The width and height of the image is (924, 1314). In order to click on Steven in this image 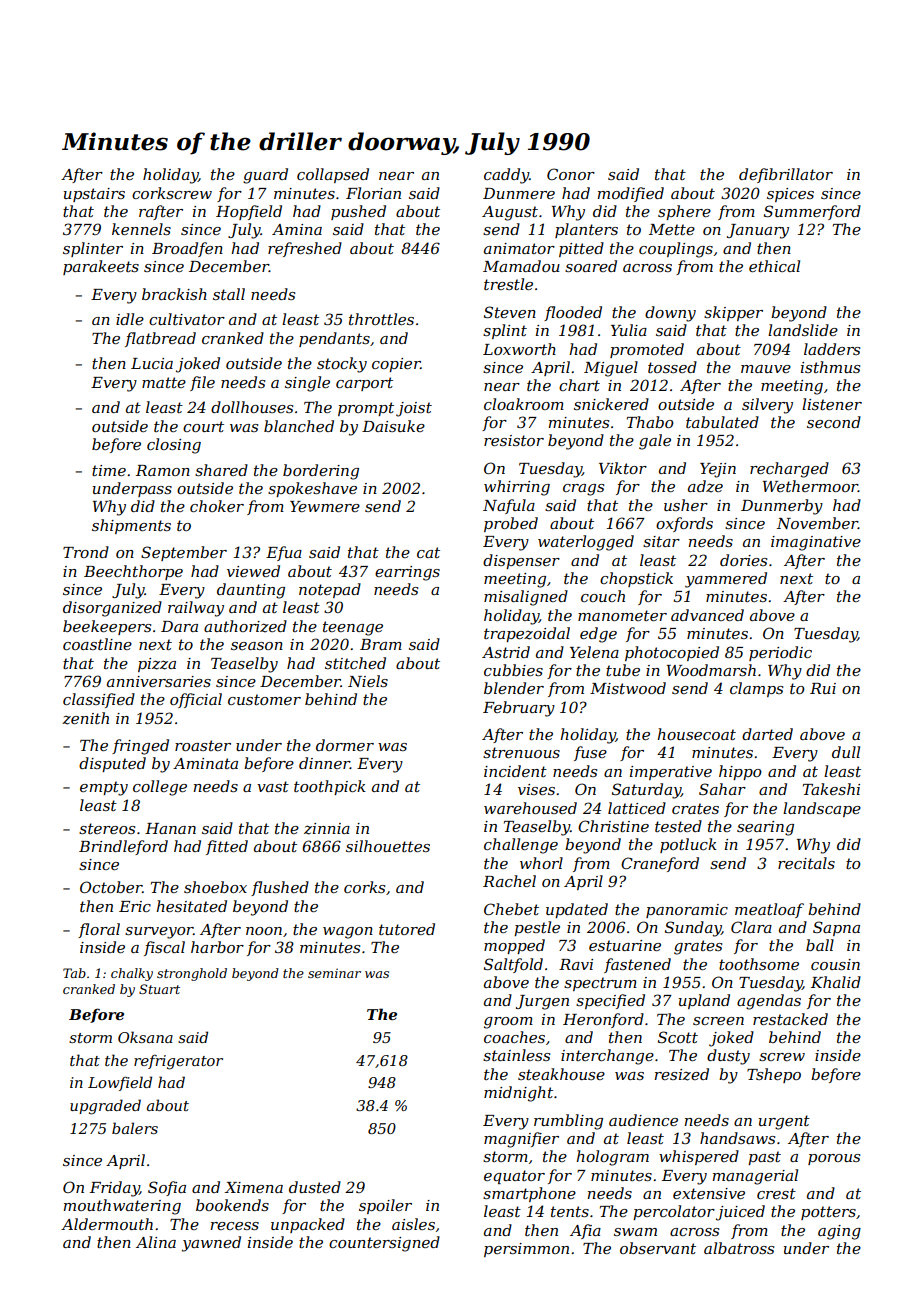, I will do `click(510, 312)`.
